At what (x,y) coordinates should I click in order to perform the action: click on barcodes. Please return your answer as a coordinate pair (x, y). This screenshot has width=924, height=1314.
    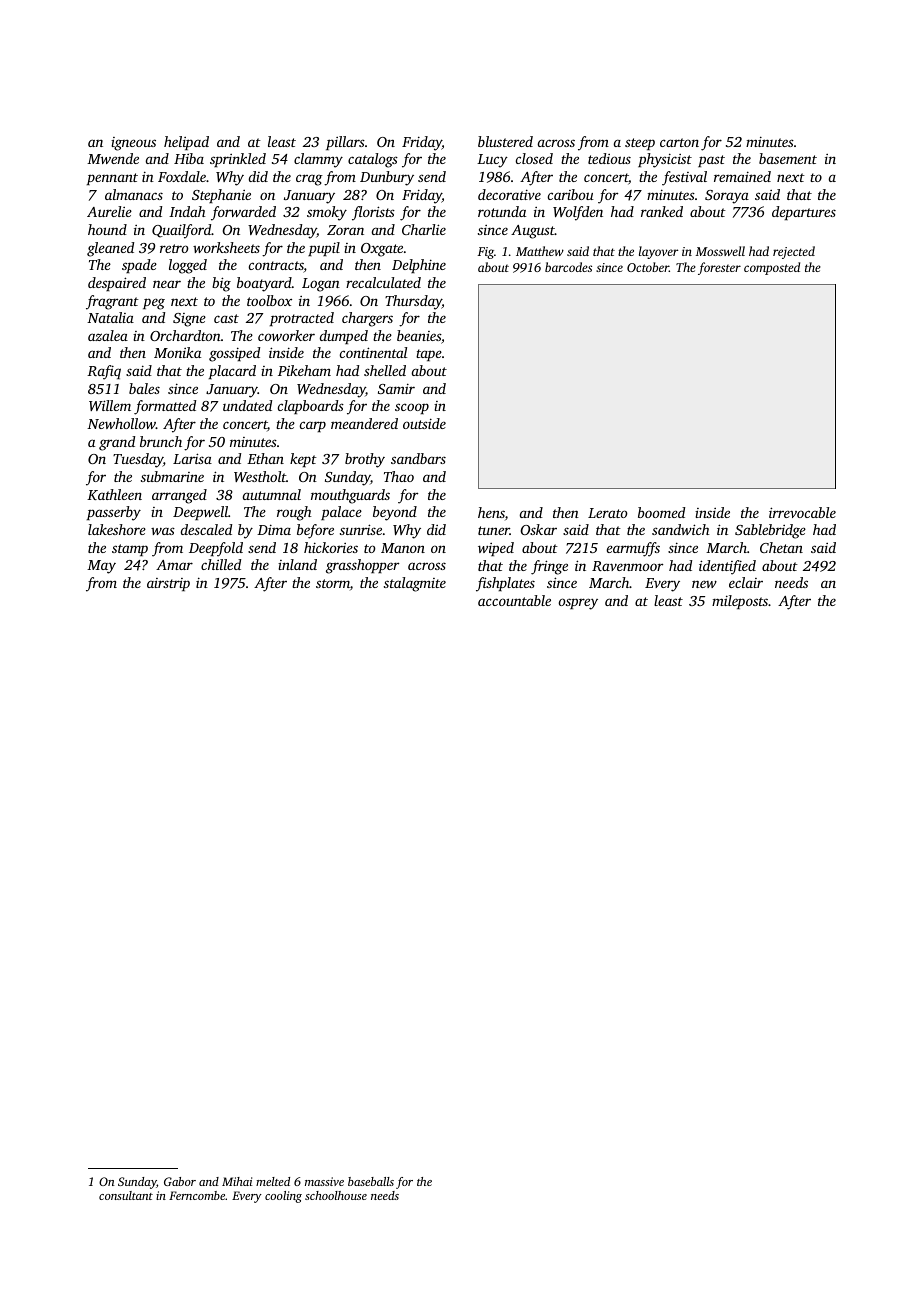
    Looking at the image, I should click on (568, 267).
